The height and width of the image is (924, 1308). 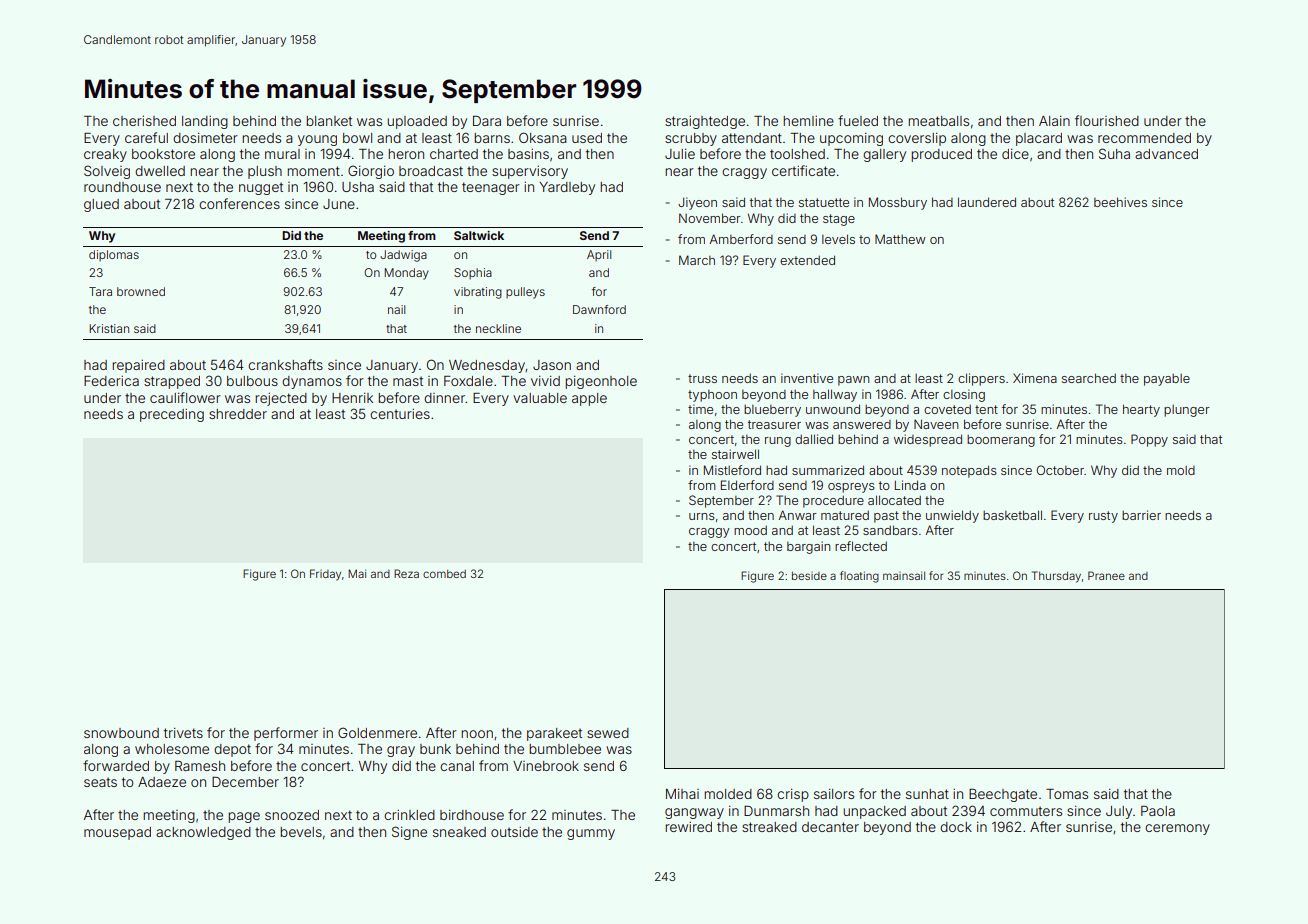 What do you see at coordinates (601, 382) in the image?
I see `pigeonhole` at bounding box center [601, 382].
